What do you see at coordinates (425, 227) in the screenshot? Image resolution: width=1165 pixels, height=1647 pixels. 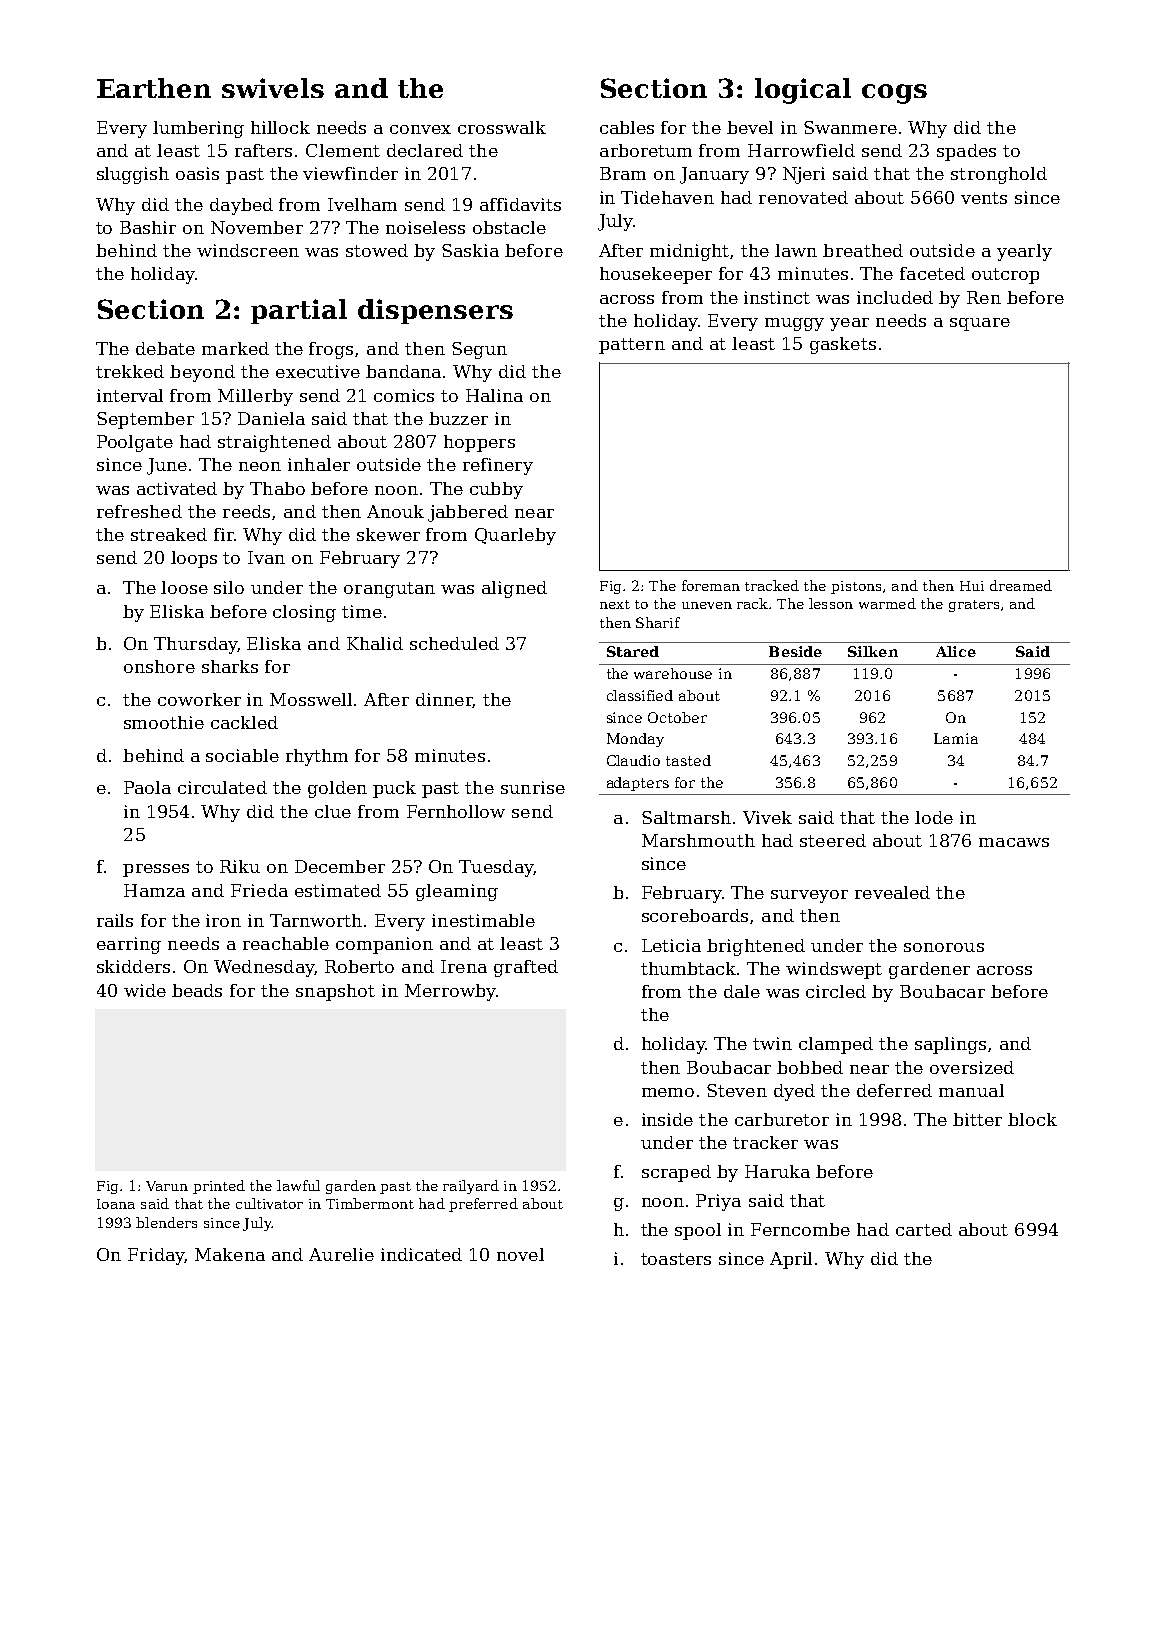 I see `noiseless` at bounding box center [425, 227].
